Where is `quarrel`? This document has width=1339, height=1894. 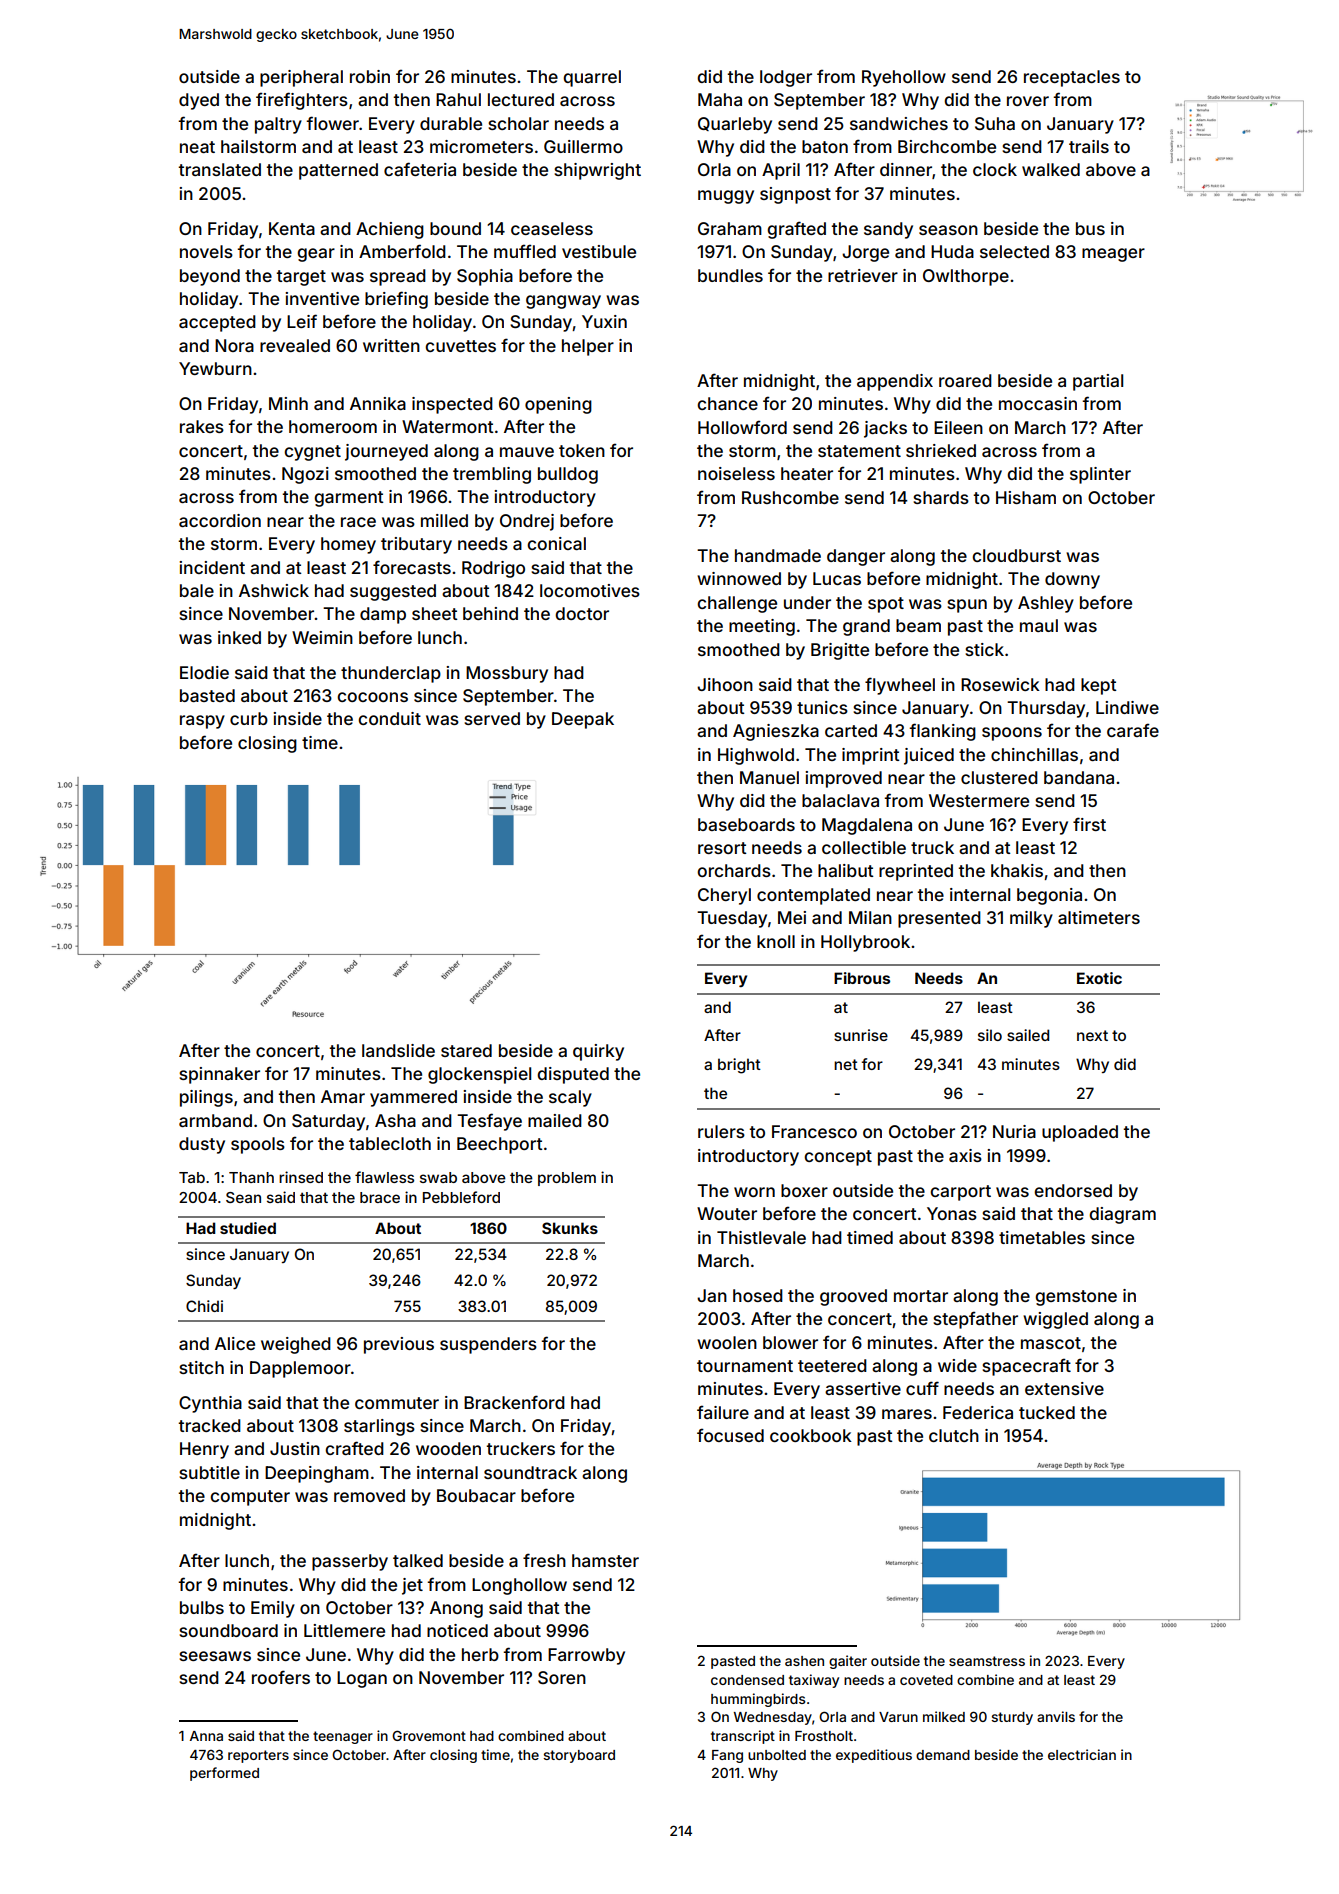
quarrel is located at coordinates (592, 78).
